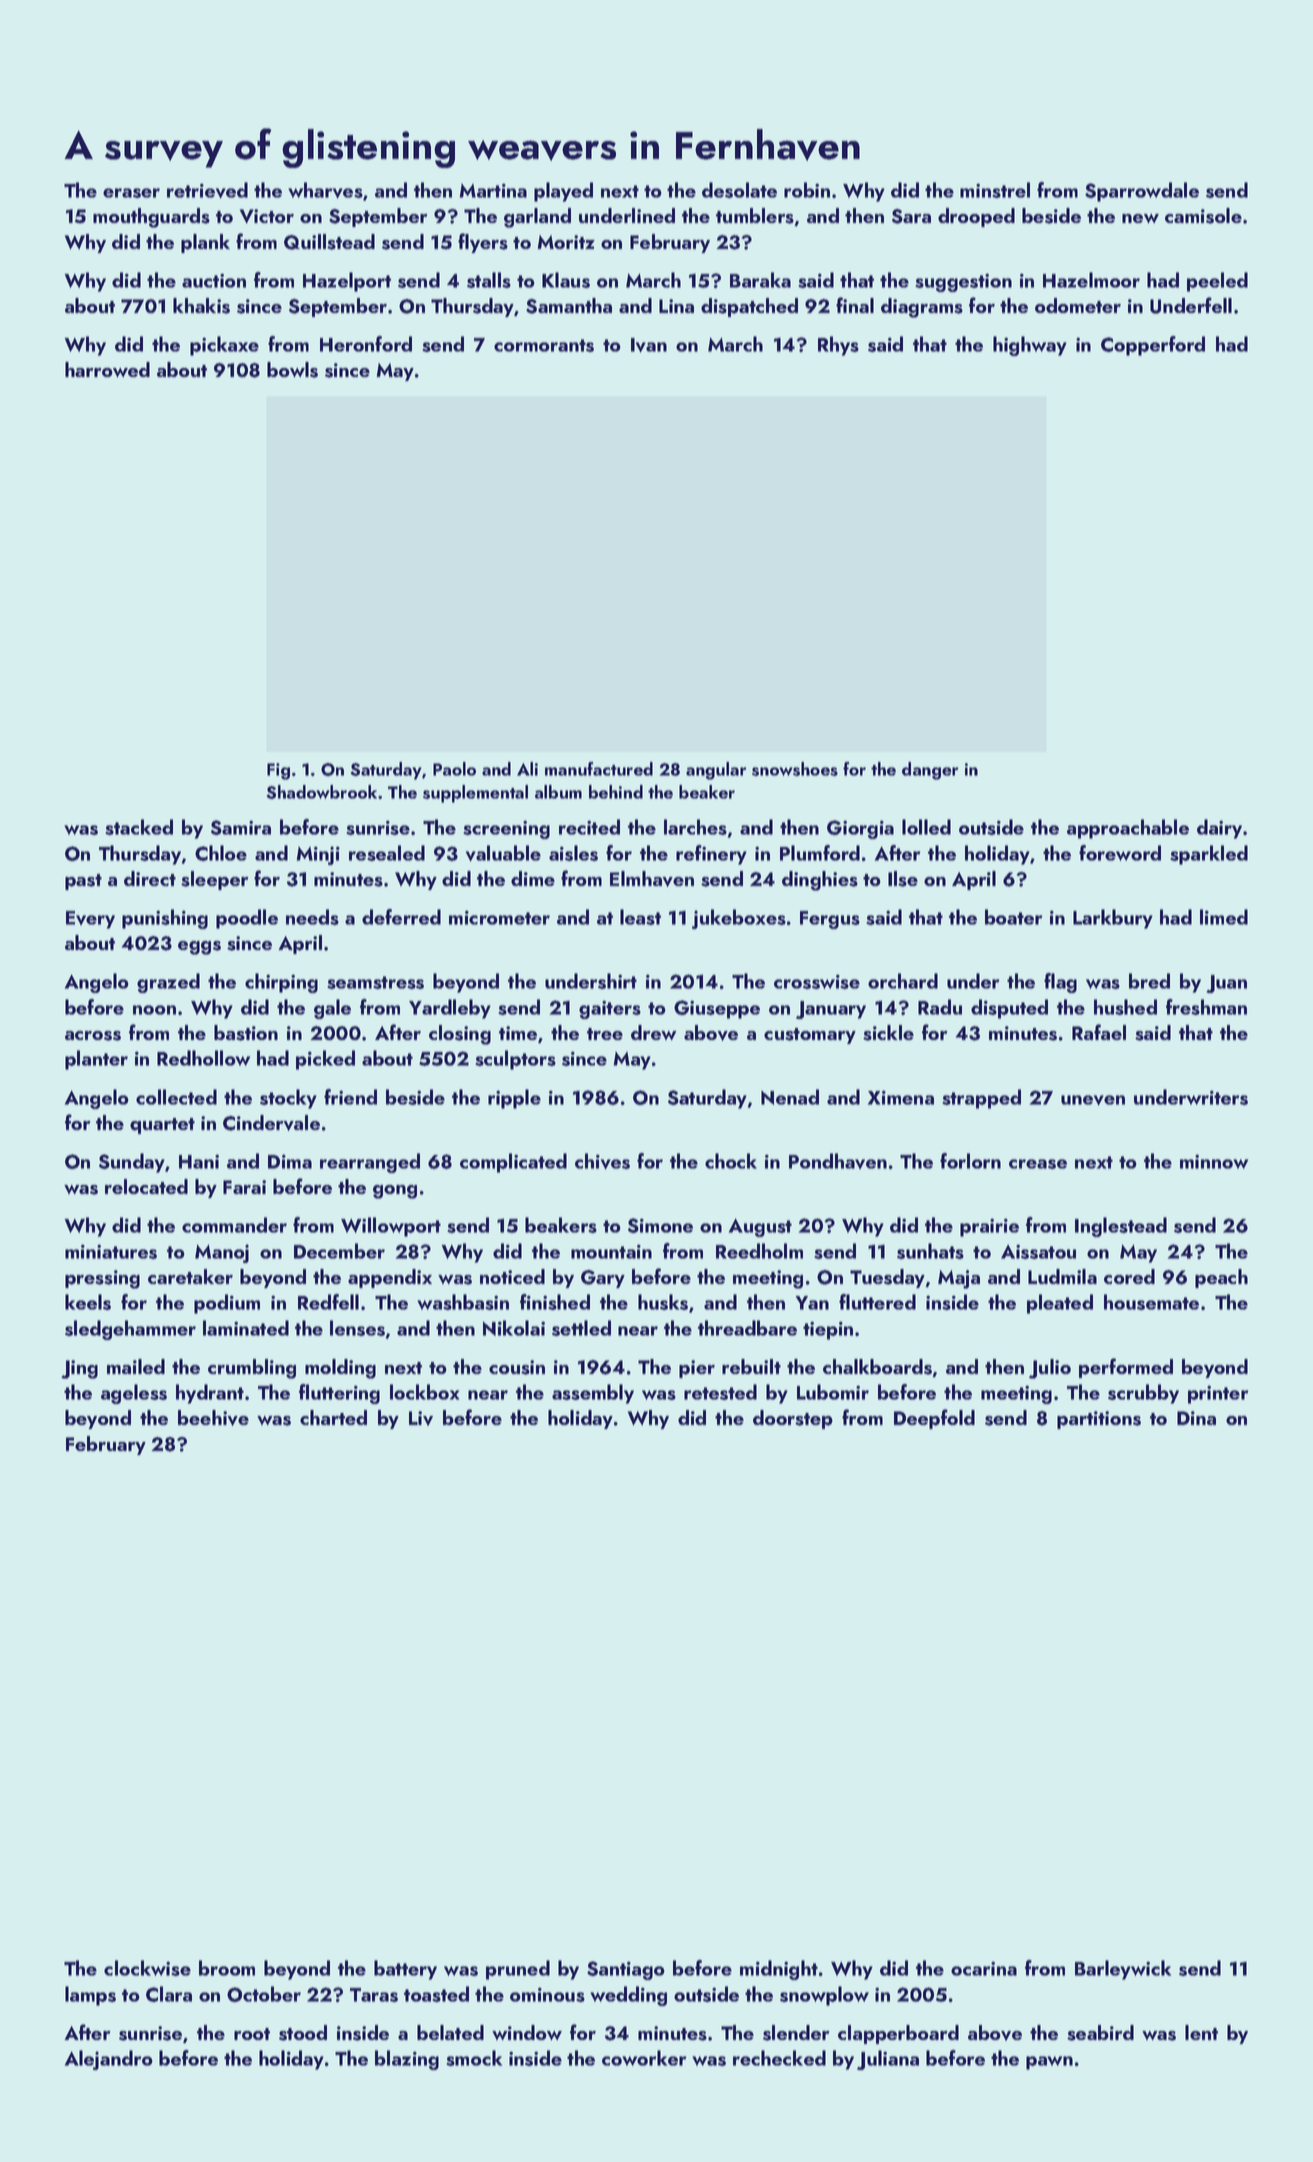 The image size is (1313, 2162). I want to click on collected, so click(176, 1097).
